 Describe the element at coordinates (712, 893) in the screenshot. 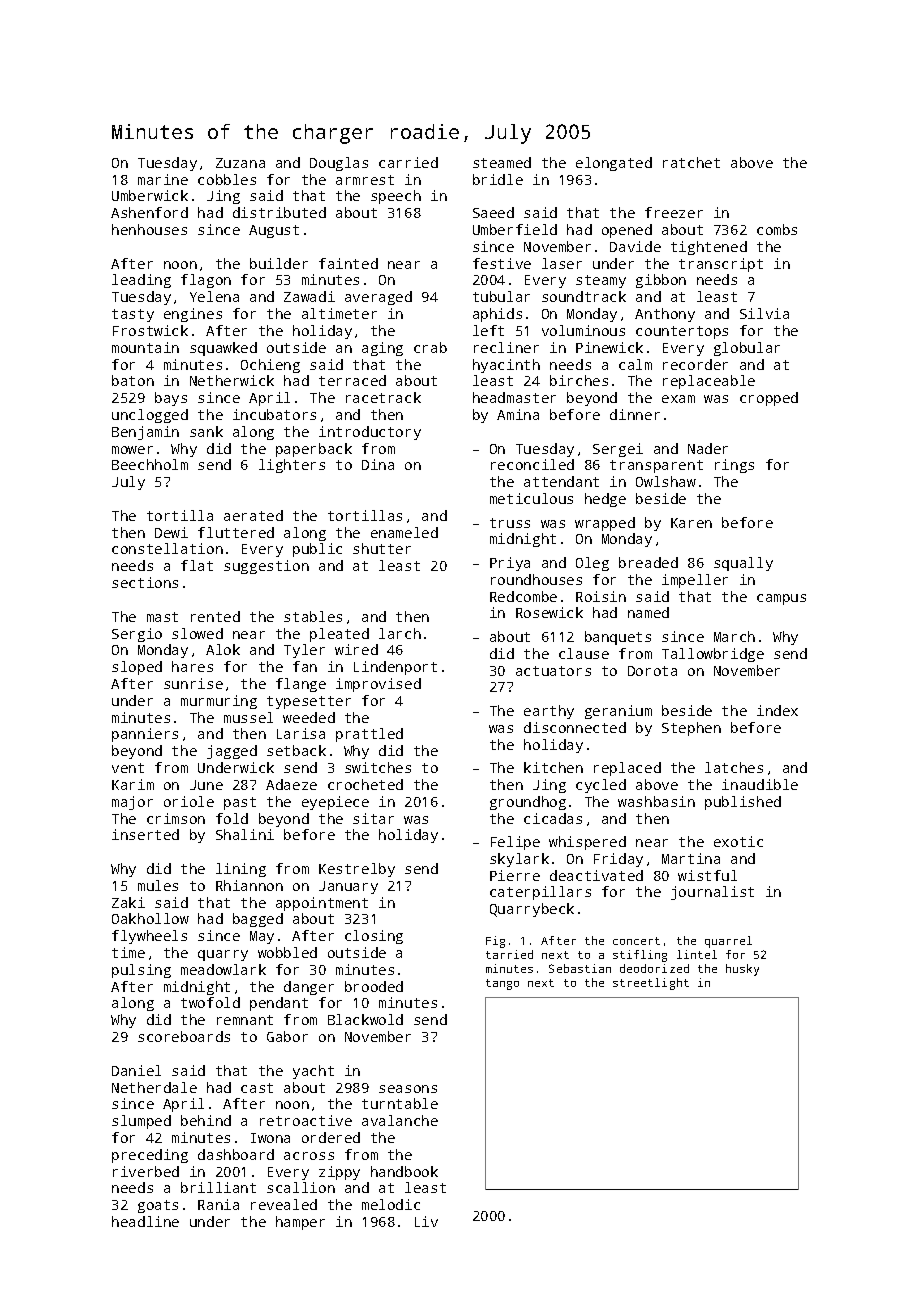

I see `journalist` at that location.
